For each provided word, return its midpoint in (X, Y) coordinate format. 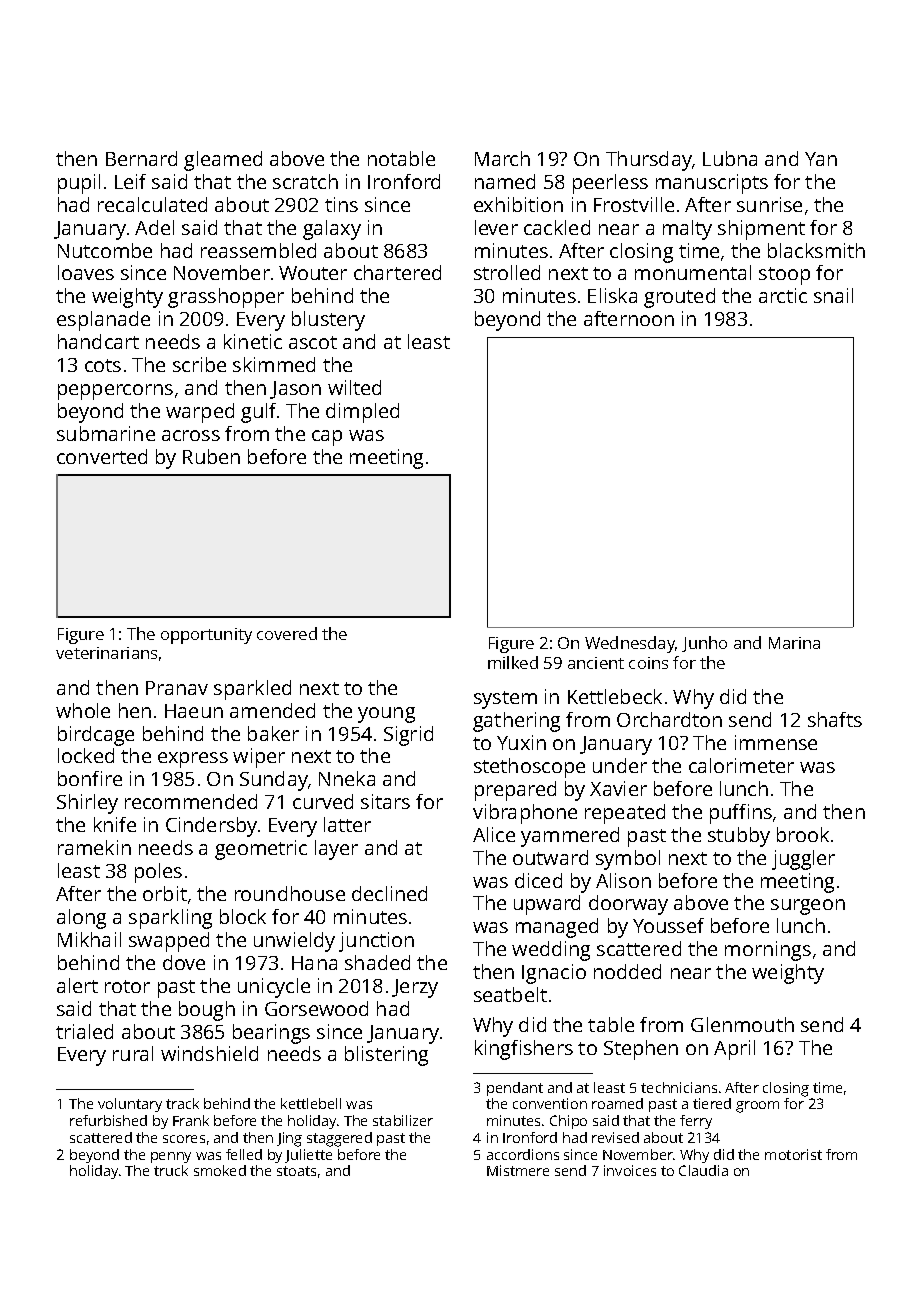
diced (538, 880)
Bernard (141, 158)
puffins (741, 814)
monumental (693, 272)
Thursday (649, 161)
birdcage (96, 736)
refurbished (108, 1120)
